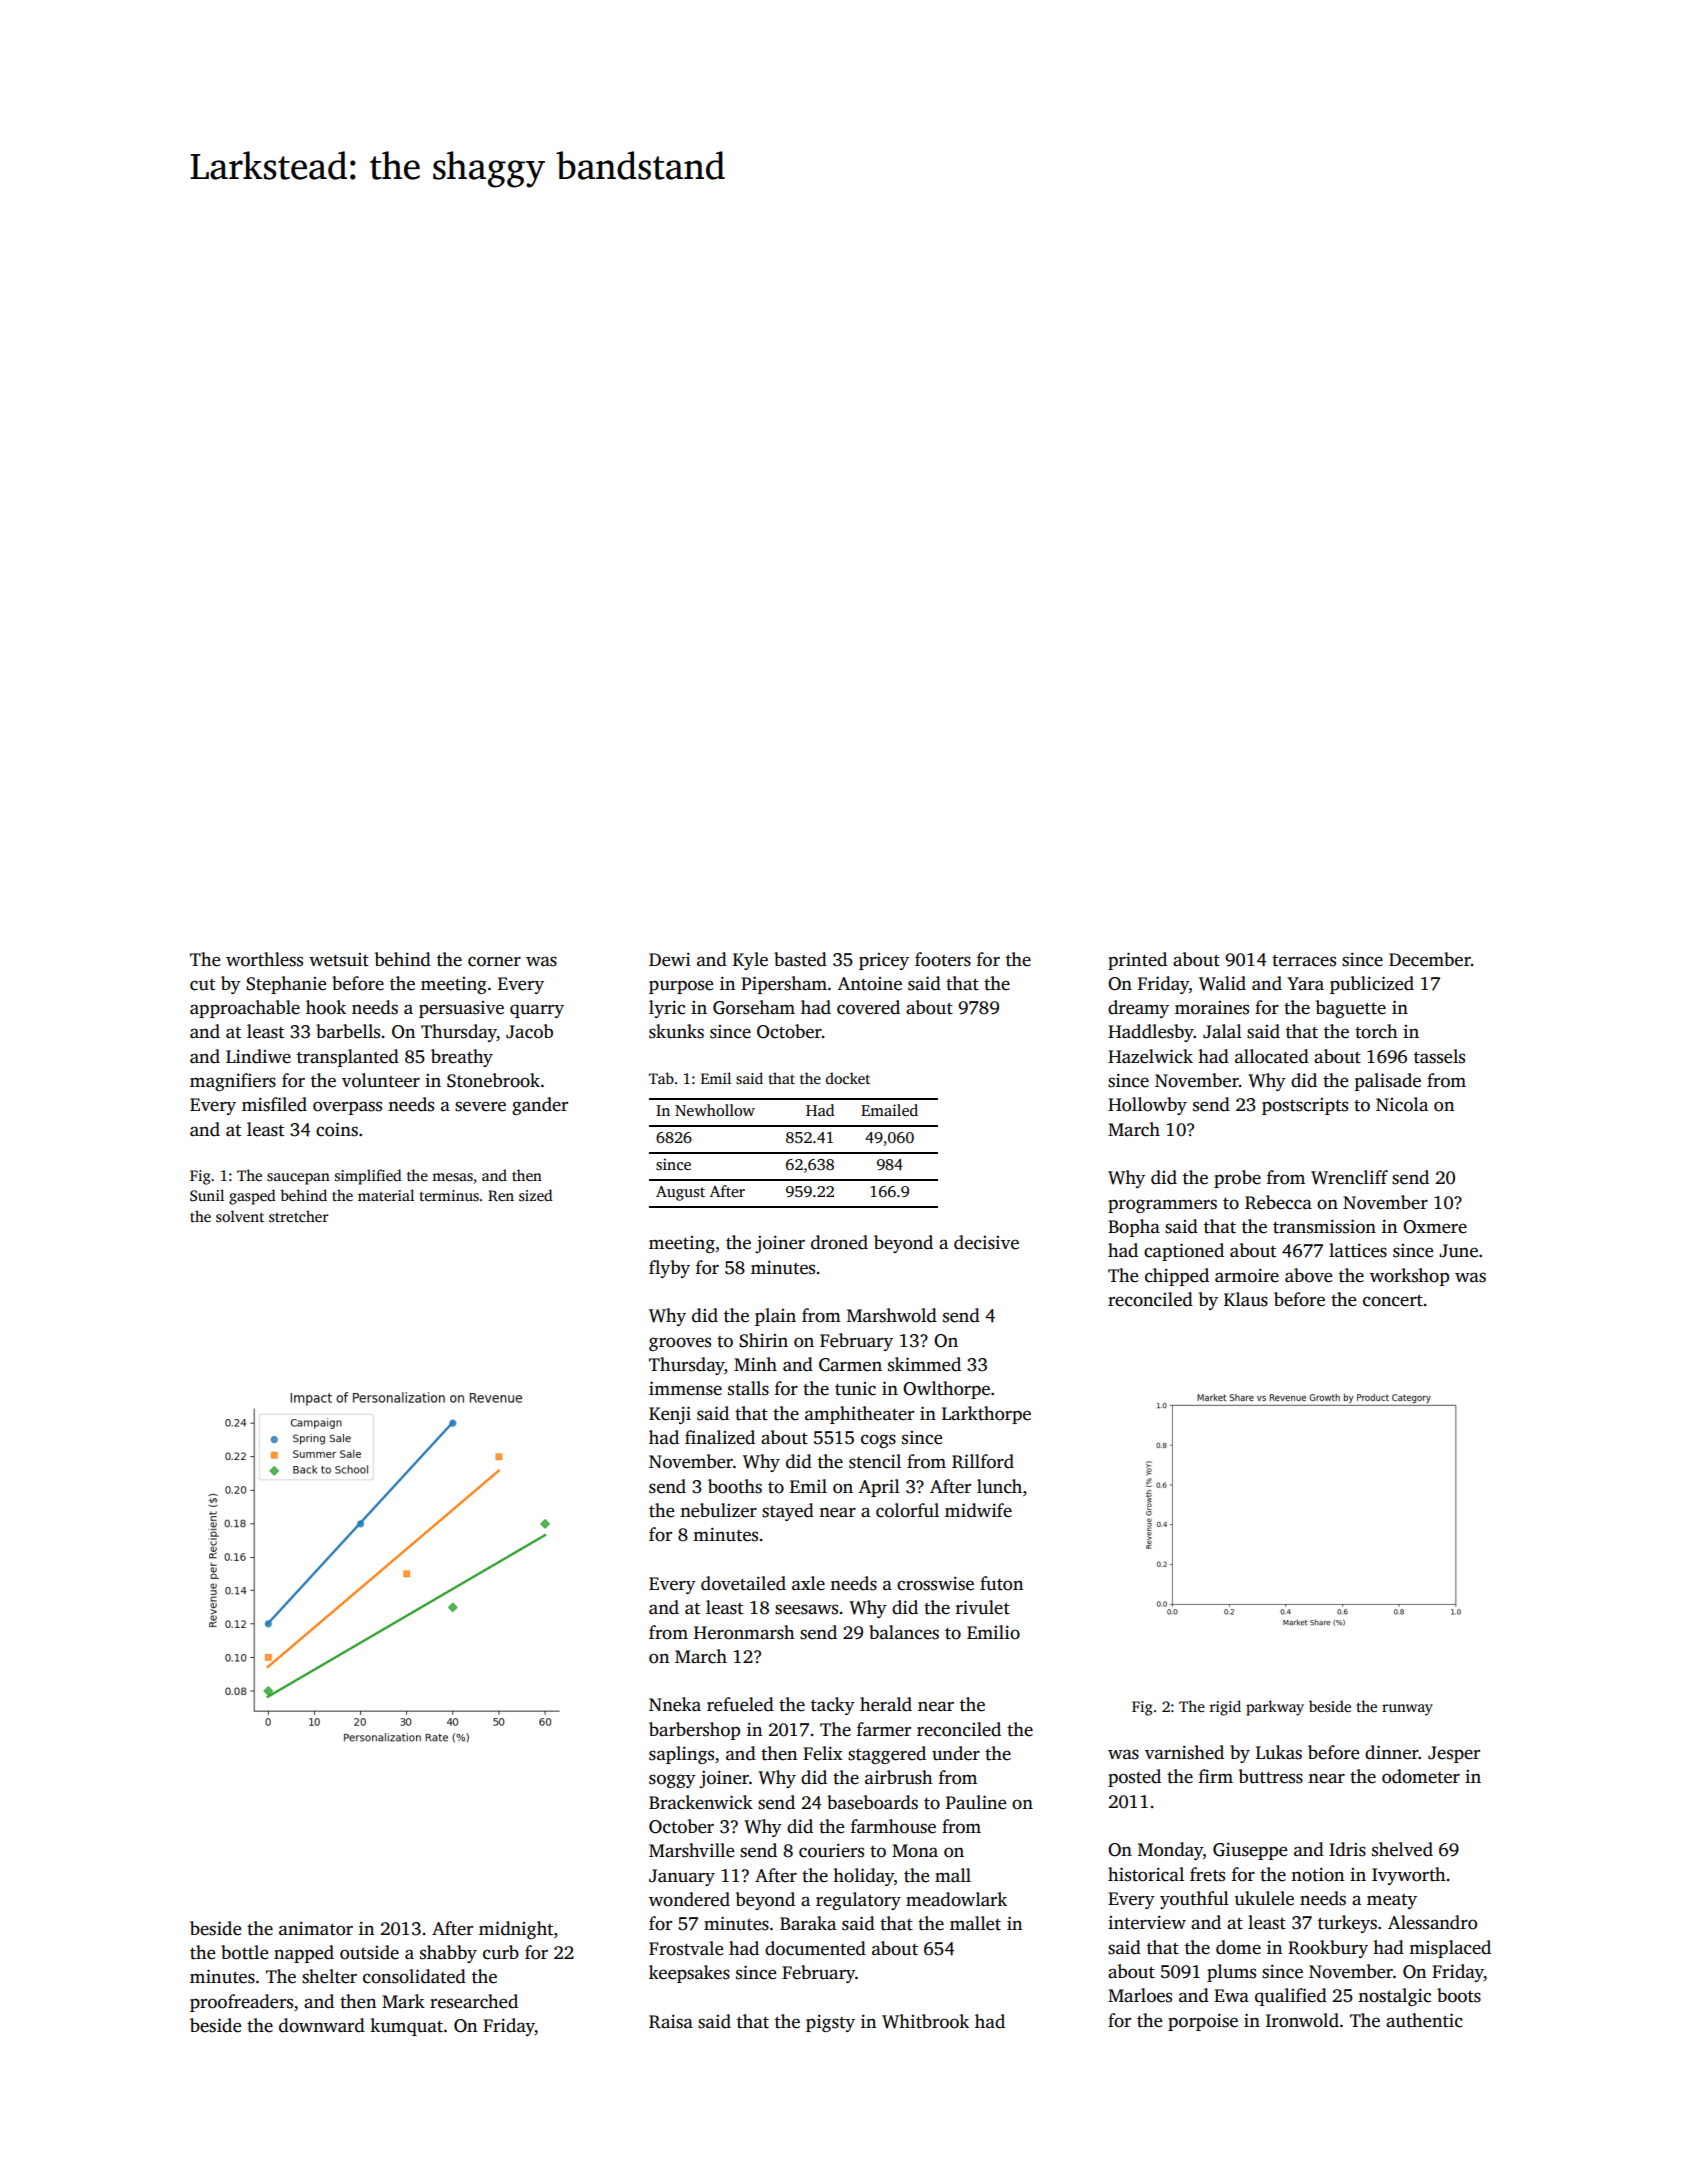  I want to click on futon, so click(1001, 1583).
